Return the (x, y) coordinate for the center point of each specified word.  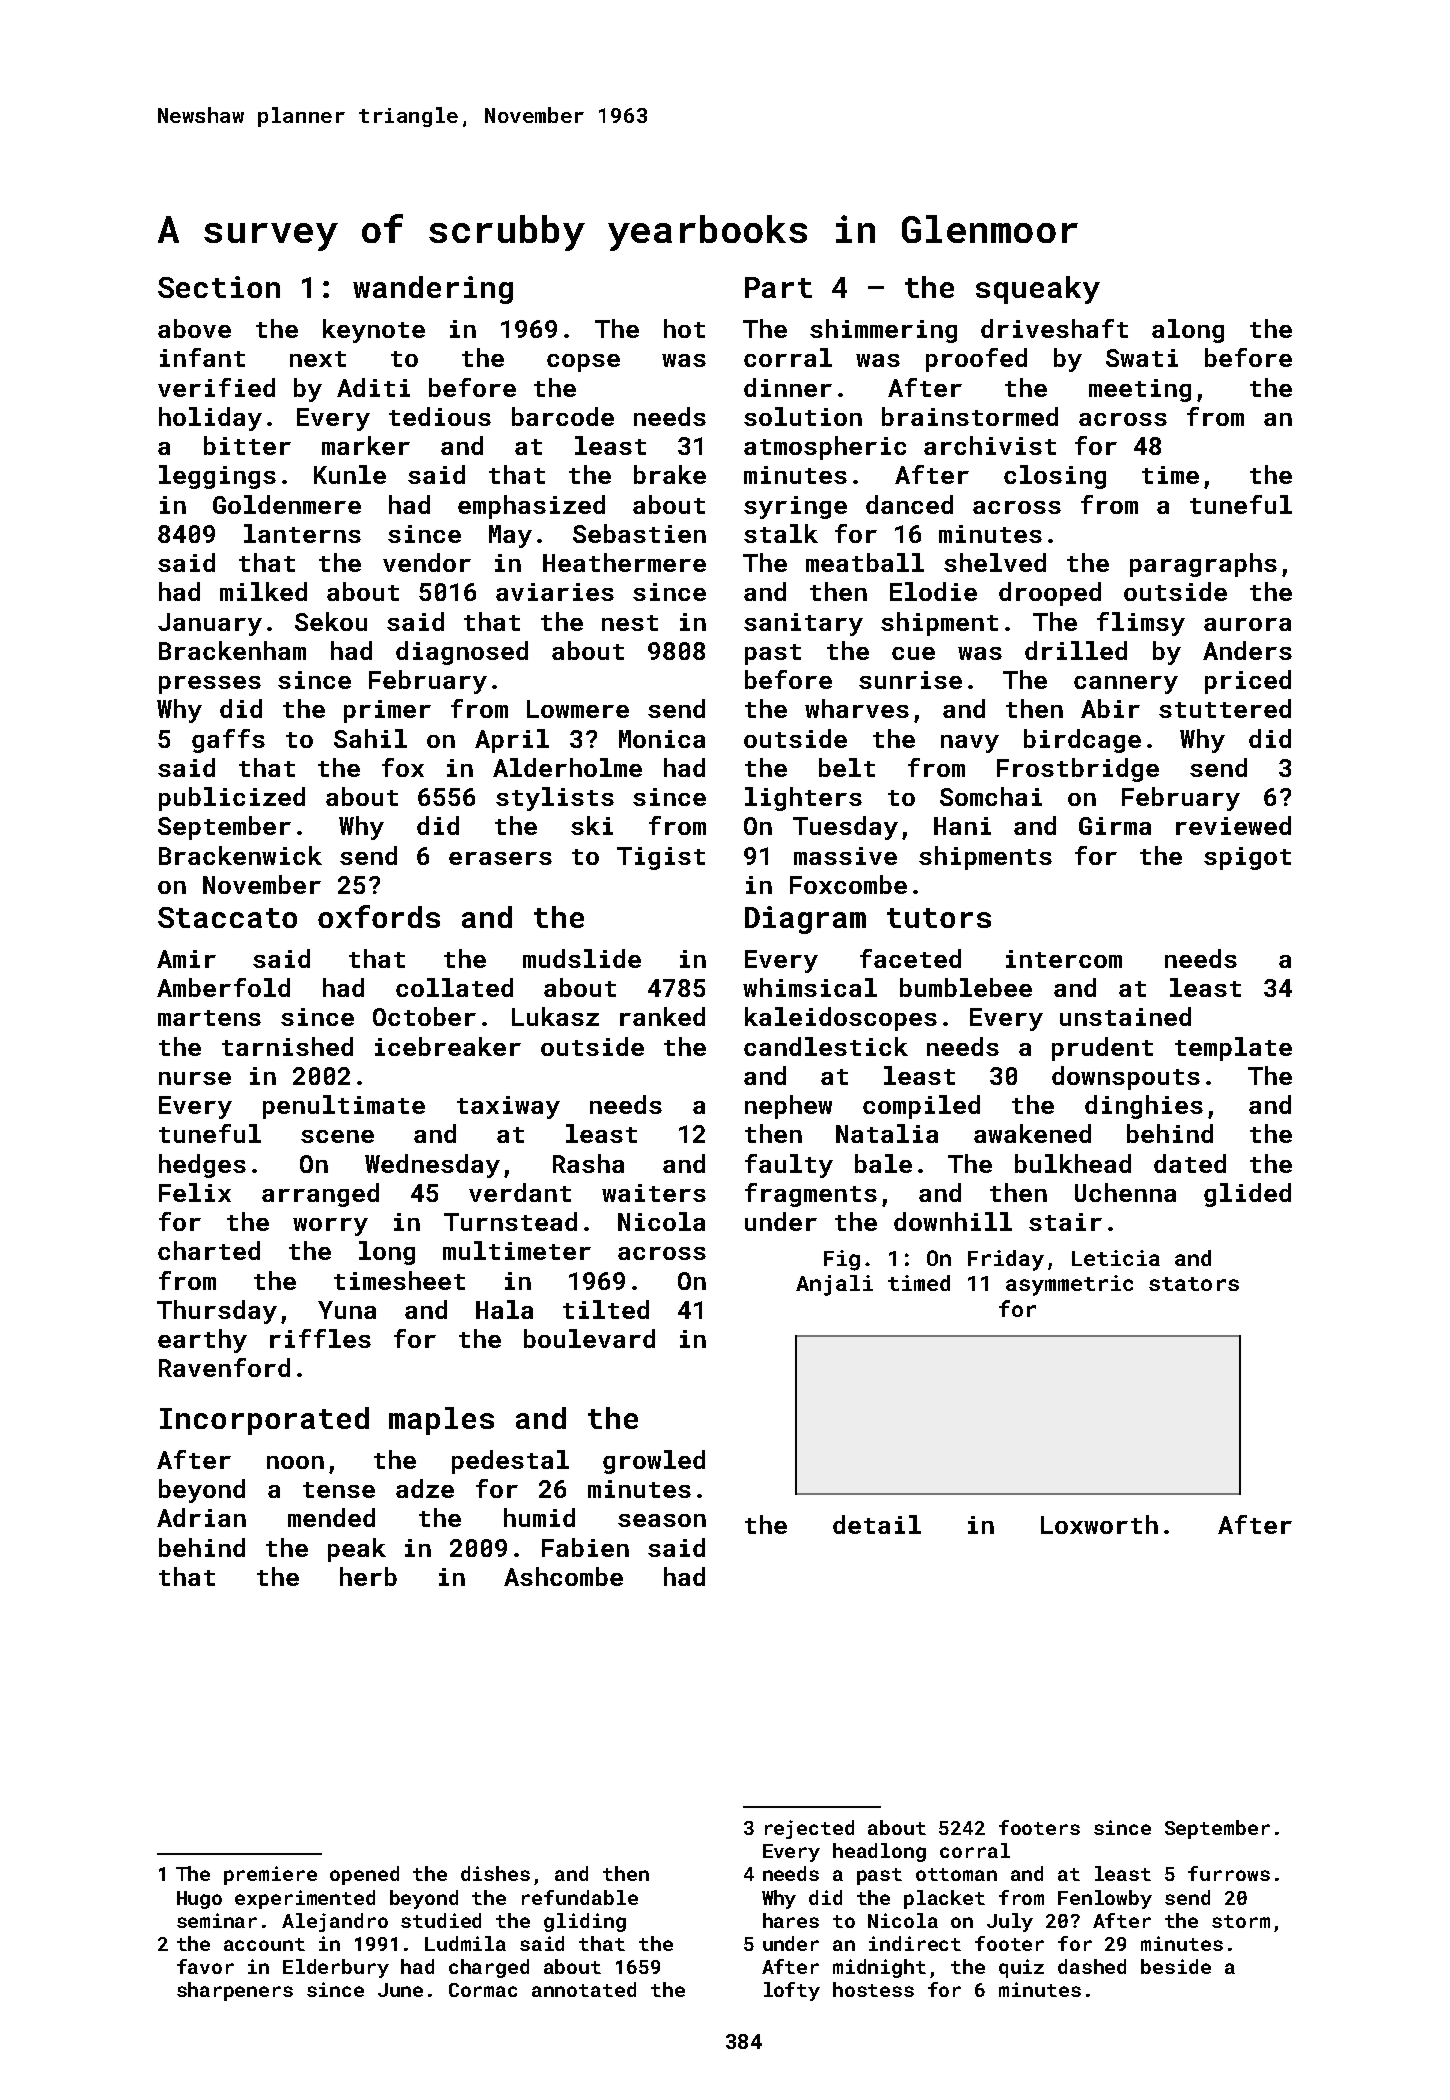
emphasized (531, 507)
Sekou (331, 621)
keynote (374, 331)
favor (205, 1966)
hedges (202, 1166)
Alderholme (567, 767)
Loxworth (1099, 1524)
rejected (809, 1829)
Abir (1110, 708)
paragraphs (1203, 565)
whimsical (810, 987)
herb (368, 1576)
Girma (1115, 826)
